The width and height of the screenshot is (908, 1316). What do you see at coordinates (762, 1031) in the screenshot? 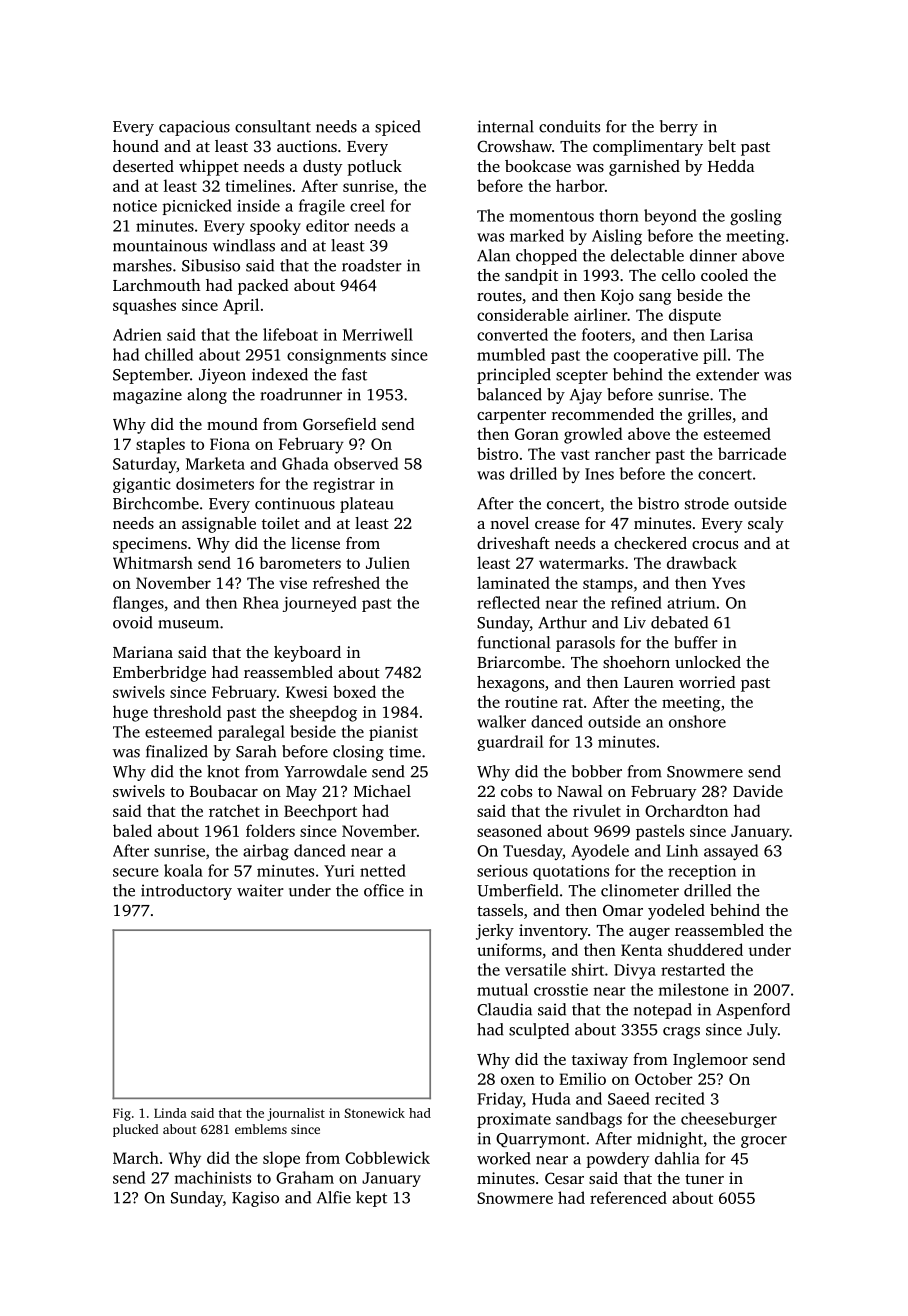
I see `July` at bounding box center [762, 1031].
